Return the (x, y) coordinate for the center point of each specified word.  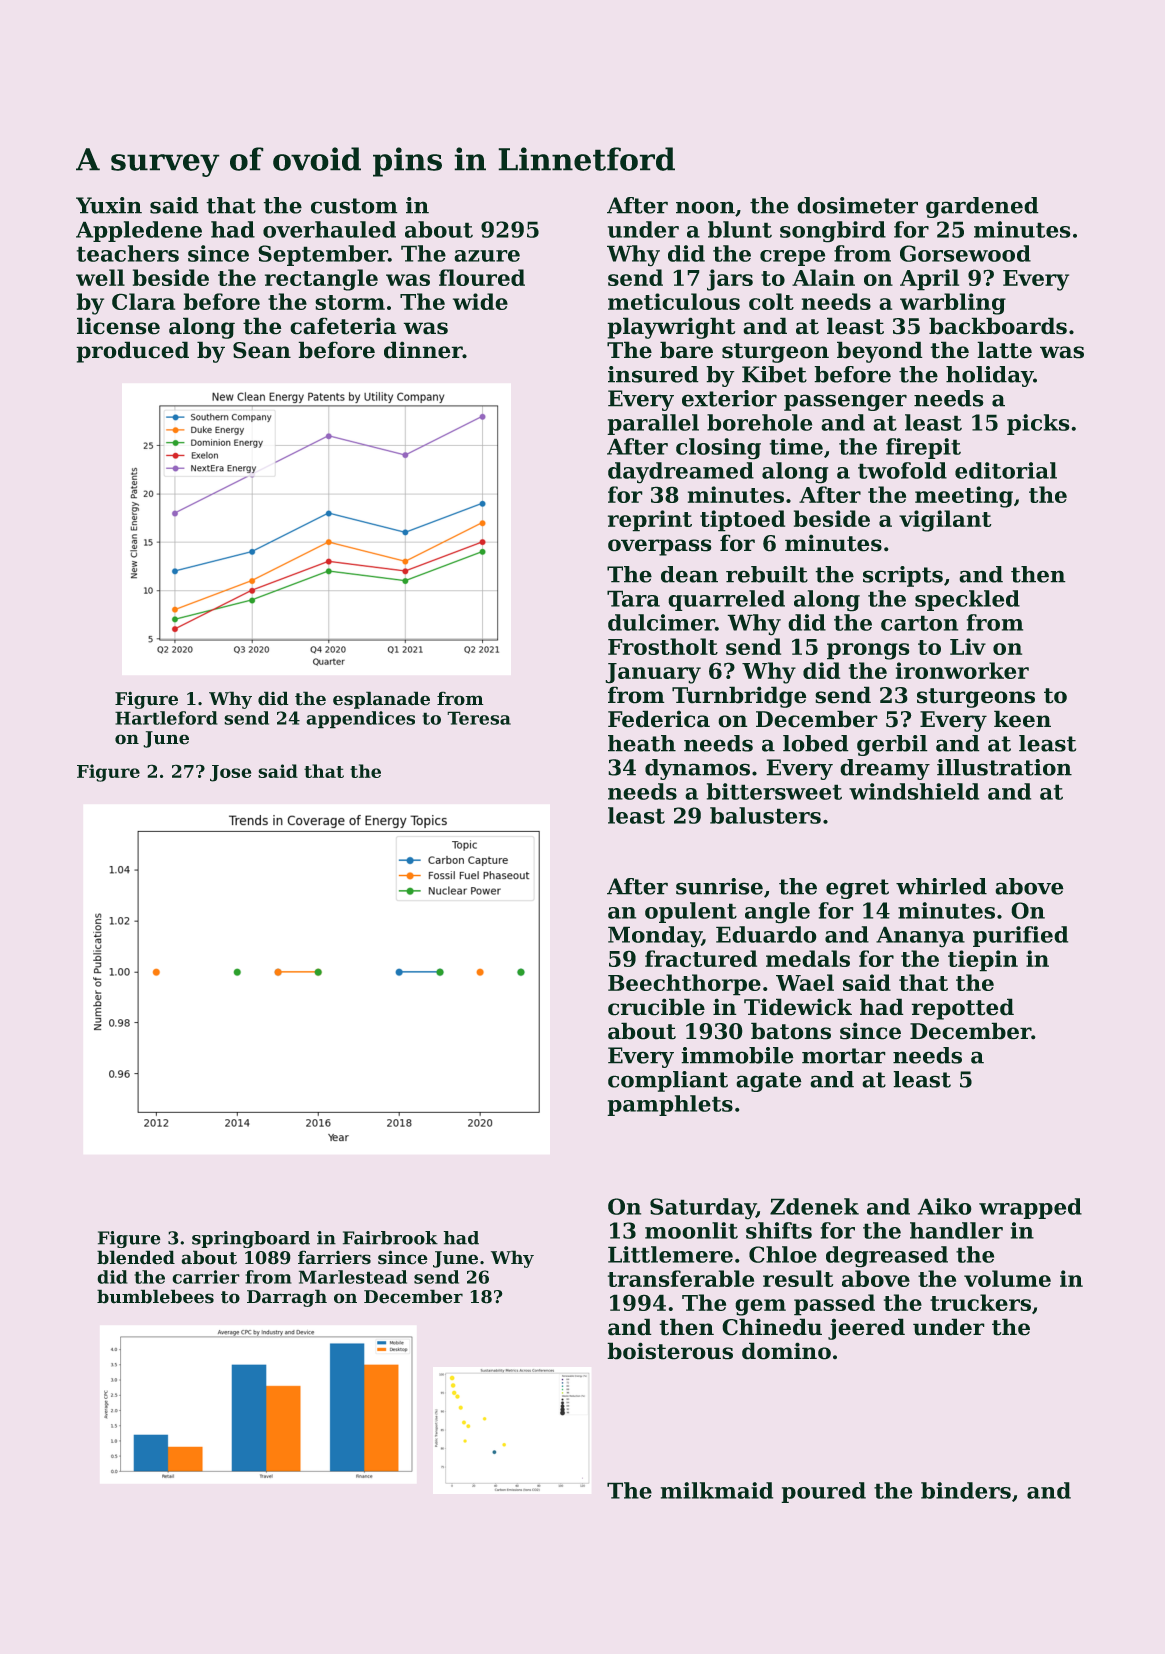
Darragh (287, 1298)
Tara (633, 599)
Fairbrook (390, 1238)
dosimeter (858, 205)
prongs (868, 651)
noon (705, 208)
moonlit (691, 1230)
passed (834, 1304)
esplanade (381, 700)
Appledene (139, 231)
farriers (334, 1257)
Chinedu (772, 1327)
